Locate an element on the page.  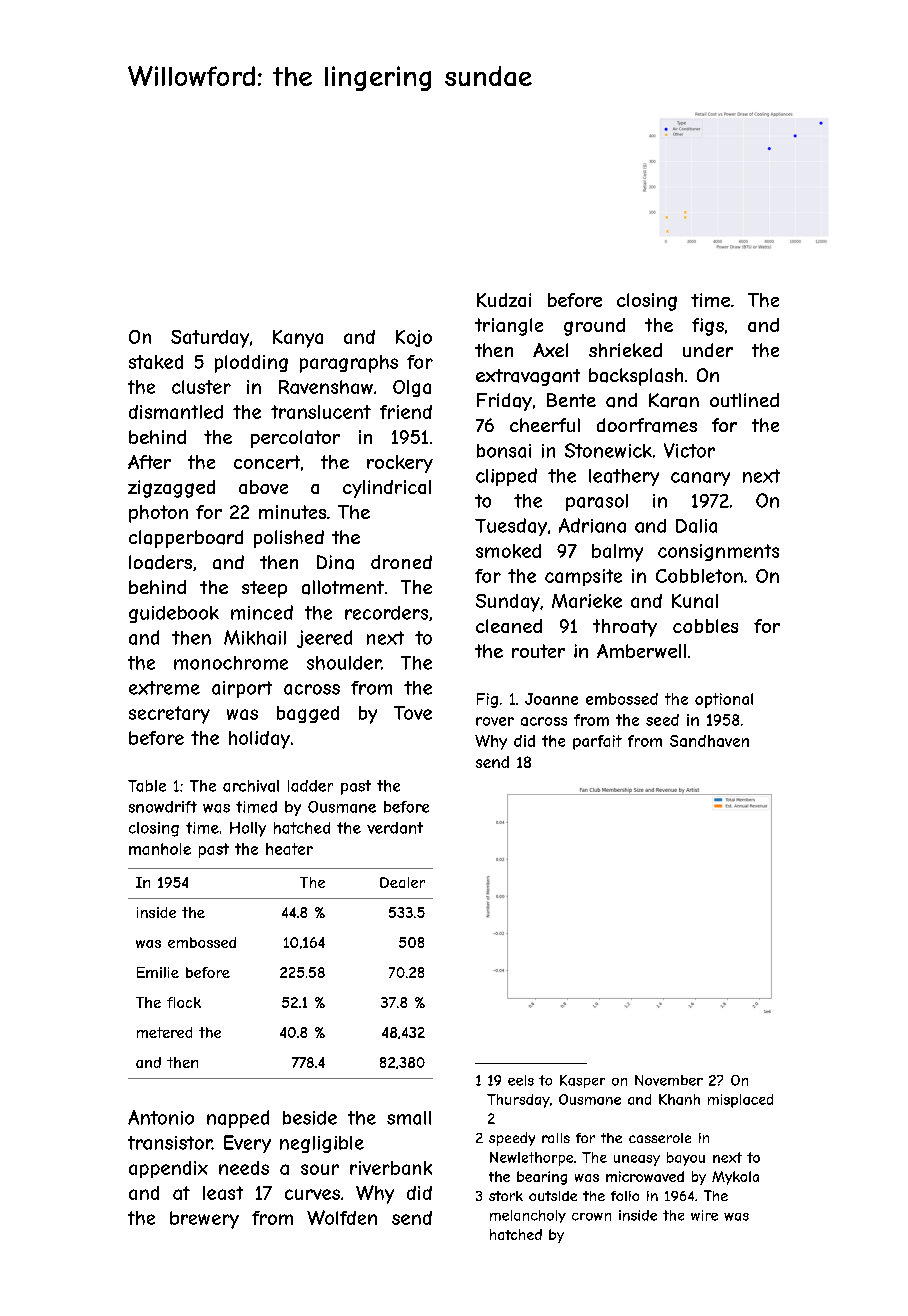
least is located at coordinates (223, 1193).
